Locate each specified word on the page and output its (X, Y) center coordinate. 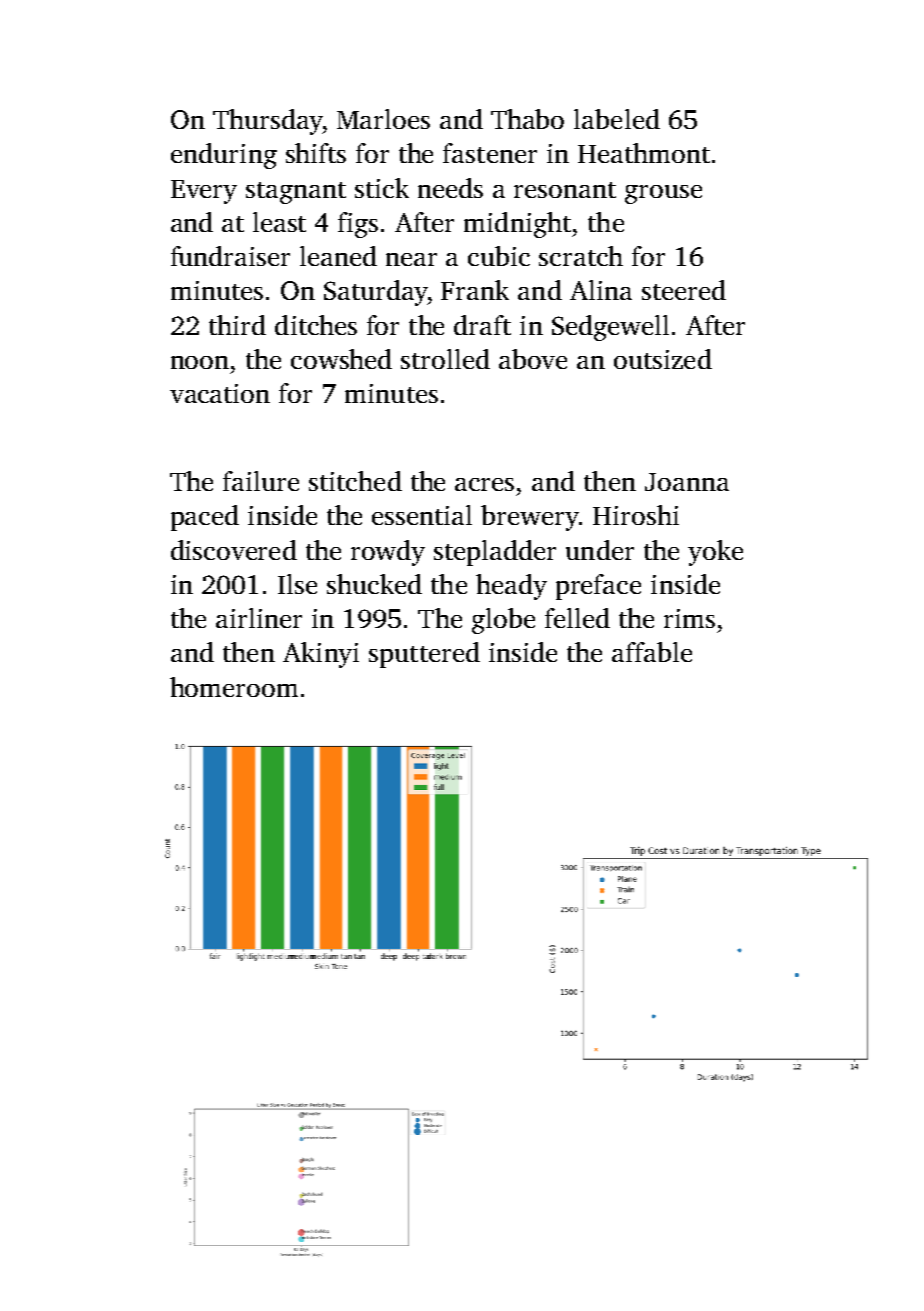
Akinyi (321, 655)
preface (598, 587)
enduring (224, 156)
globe (503, 621)
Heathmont (644, 153)
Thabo (527, 119)
